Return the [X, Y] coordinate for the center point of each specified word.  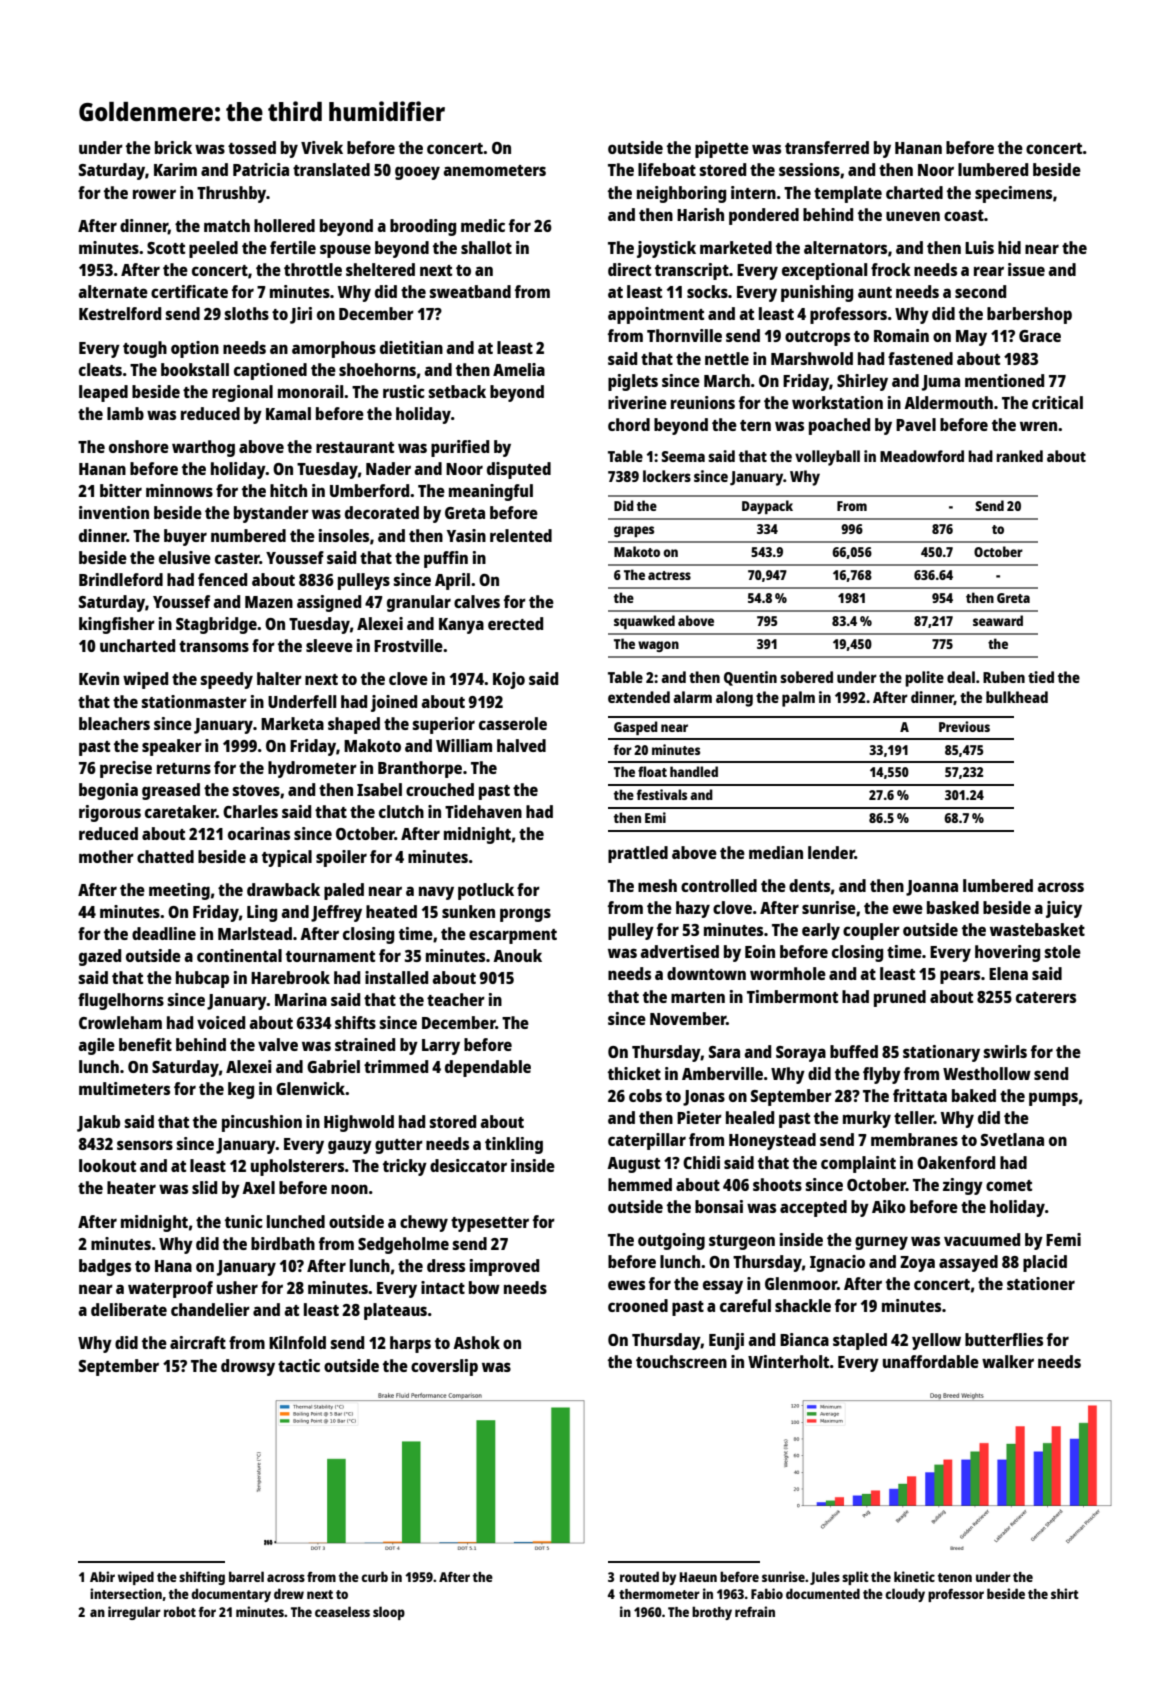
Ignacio [837, 1263]
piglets [633, 382]
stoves [256, 790]
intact [443, 1287]
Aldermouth [948, 402]
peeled [213, 249]
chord [629, 424]
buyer [185, 537]
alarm [692, 697]
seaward [998, 620]
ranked [1019, 456]
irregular [134, 1613]
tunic [244, 1221]
